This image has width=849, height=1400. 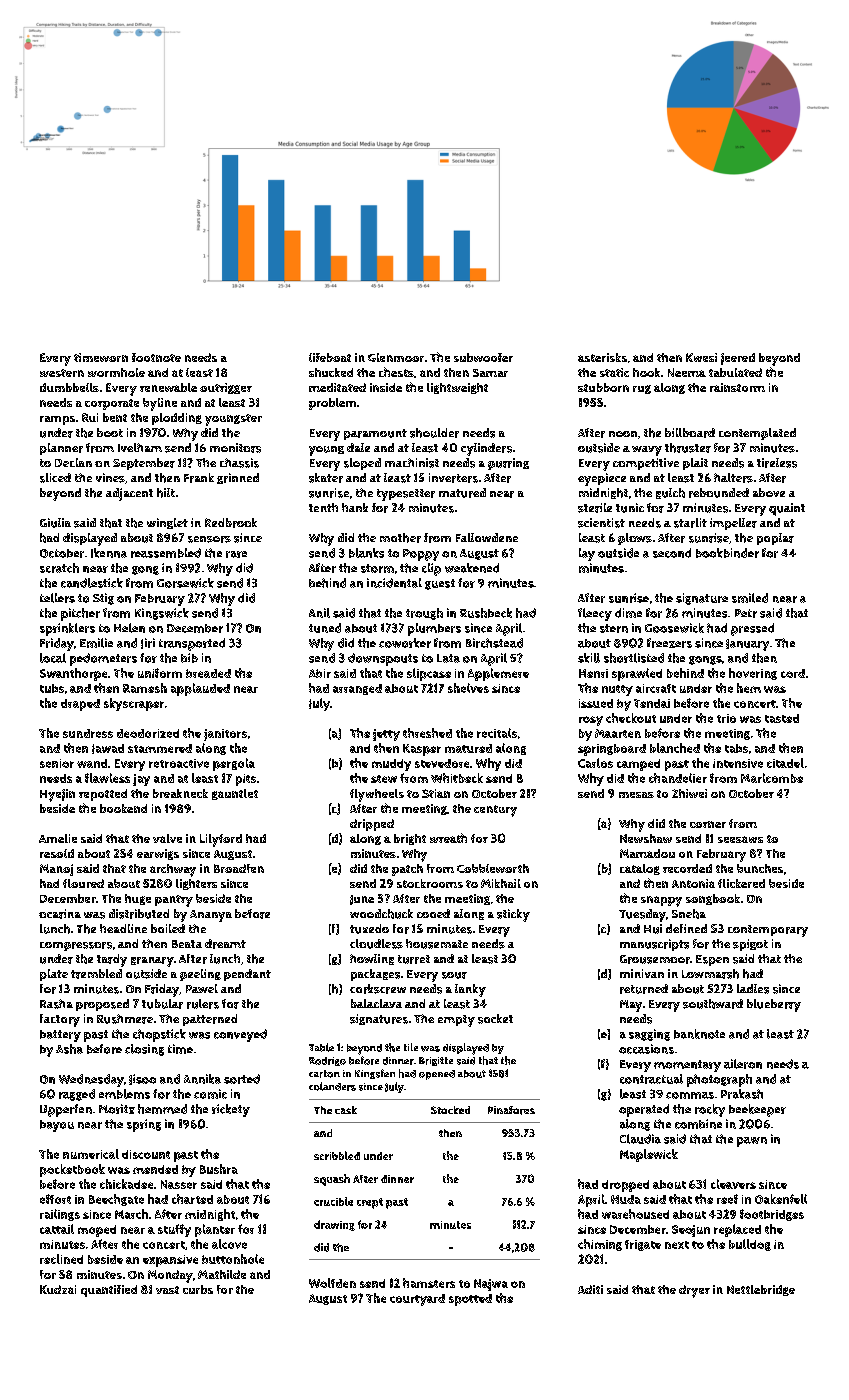 What do you see at coordinates (55, 478) in the image?
I see `sliced` at bounding box center [55, 478].
